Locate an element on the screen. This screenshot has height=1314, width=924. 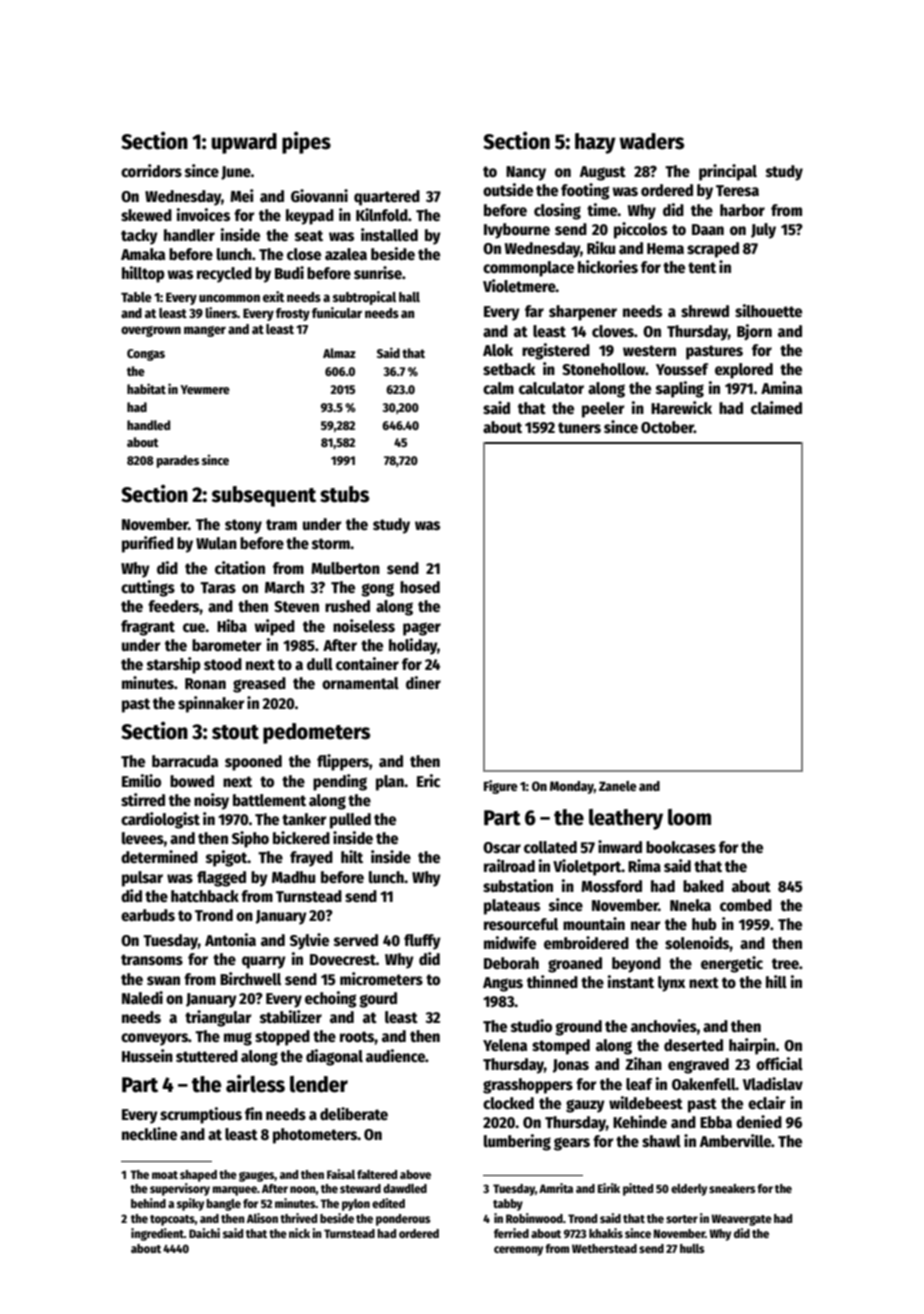
Madhu is located at coordinates (293, 877).
